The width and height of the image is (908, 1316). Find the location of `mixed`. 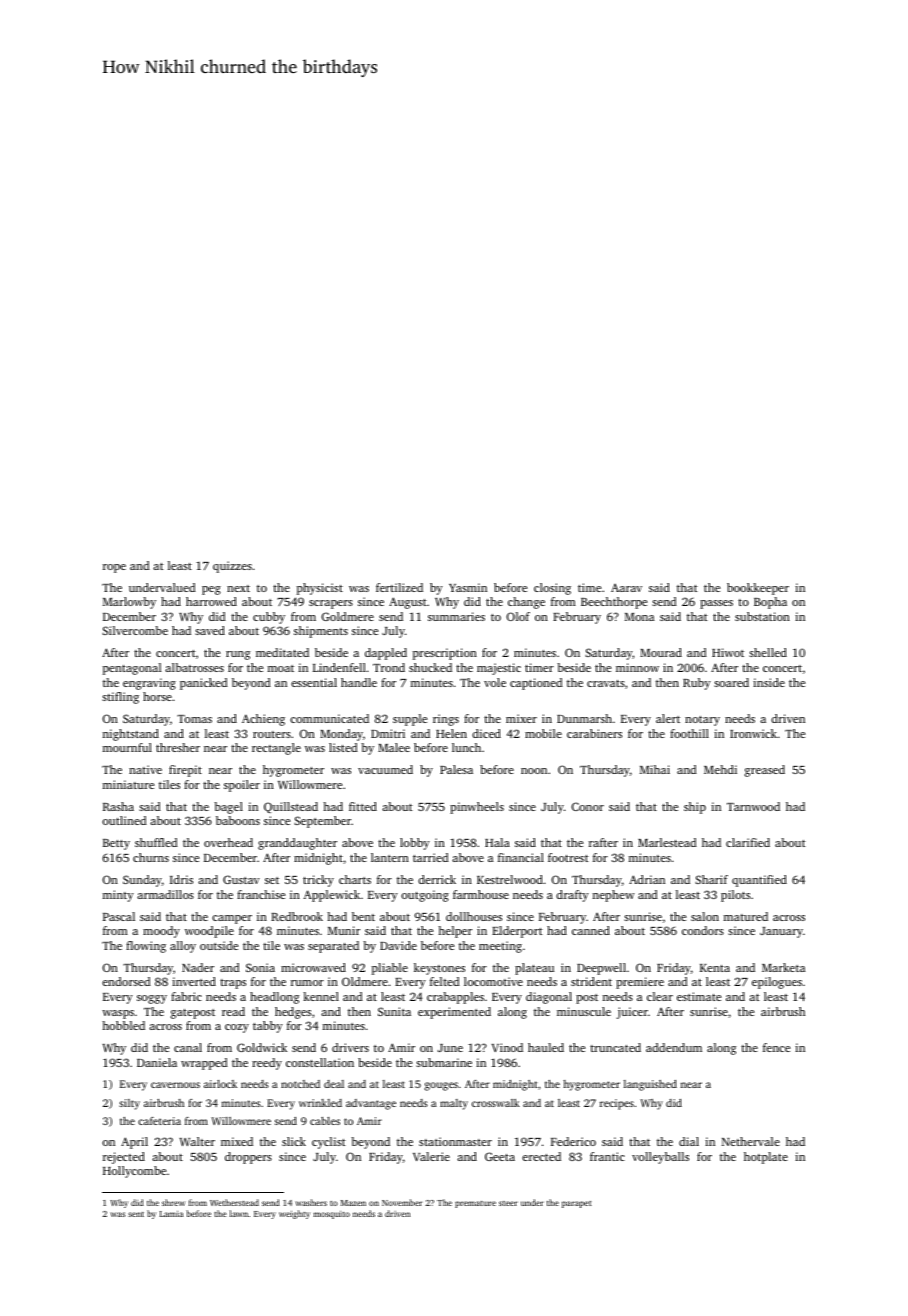

mixed is located at coordinates (237, 1141).
